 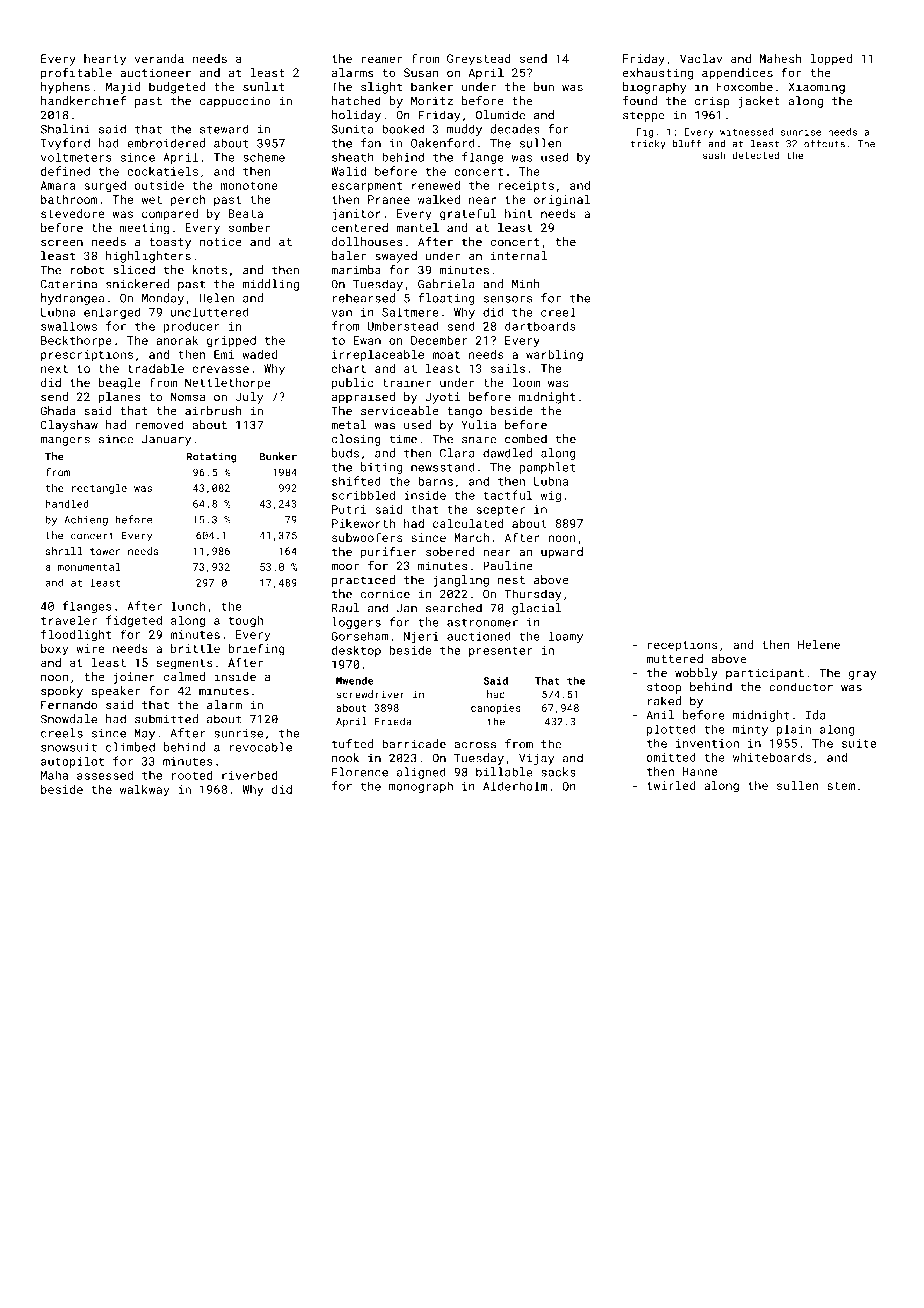 I want to click on Yulia, so click(x=478, y=425).
